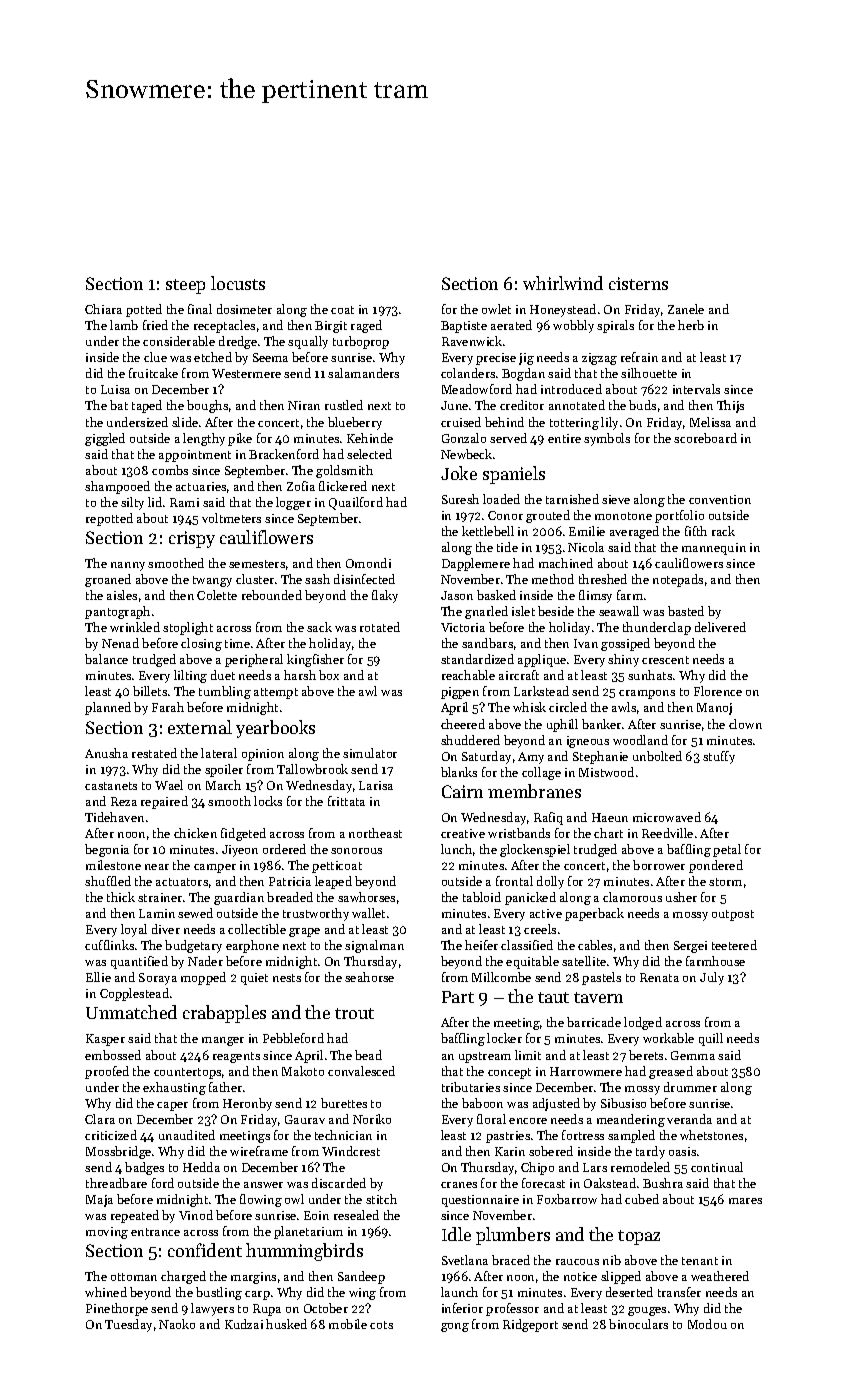  Describe the element at coordinates (240, 439) in the screenshot. I see `pike` at that location.
